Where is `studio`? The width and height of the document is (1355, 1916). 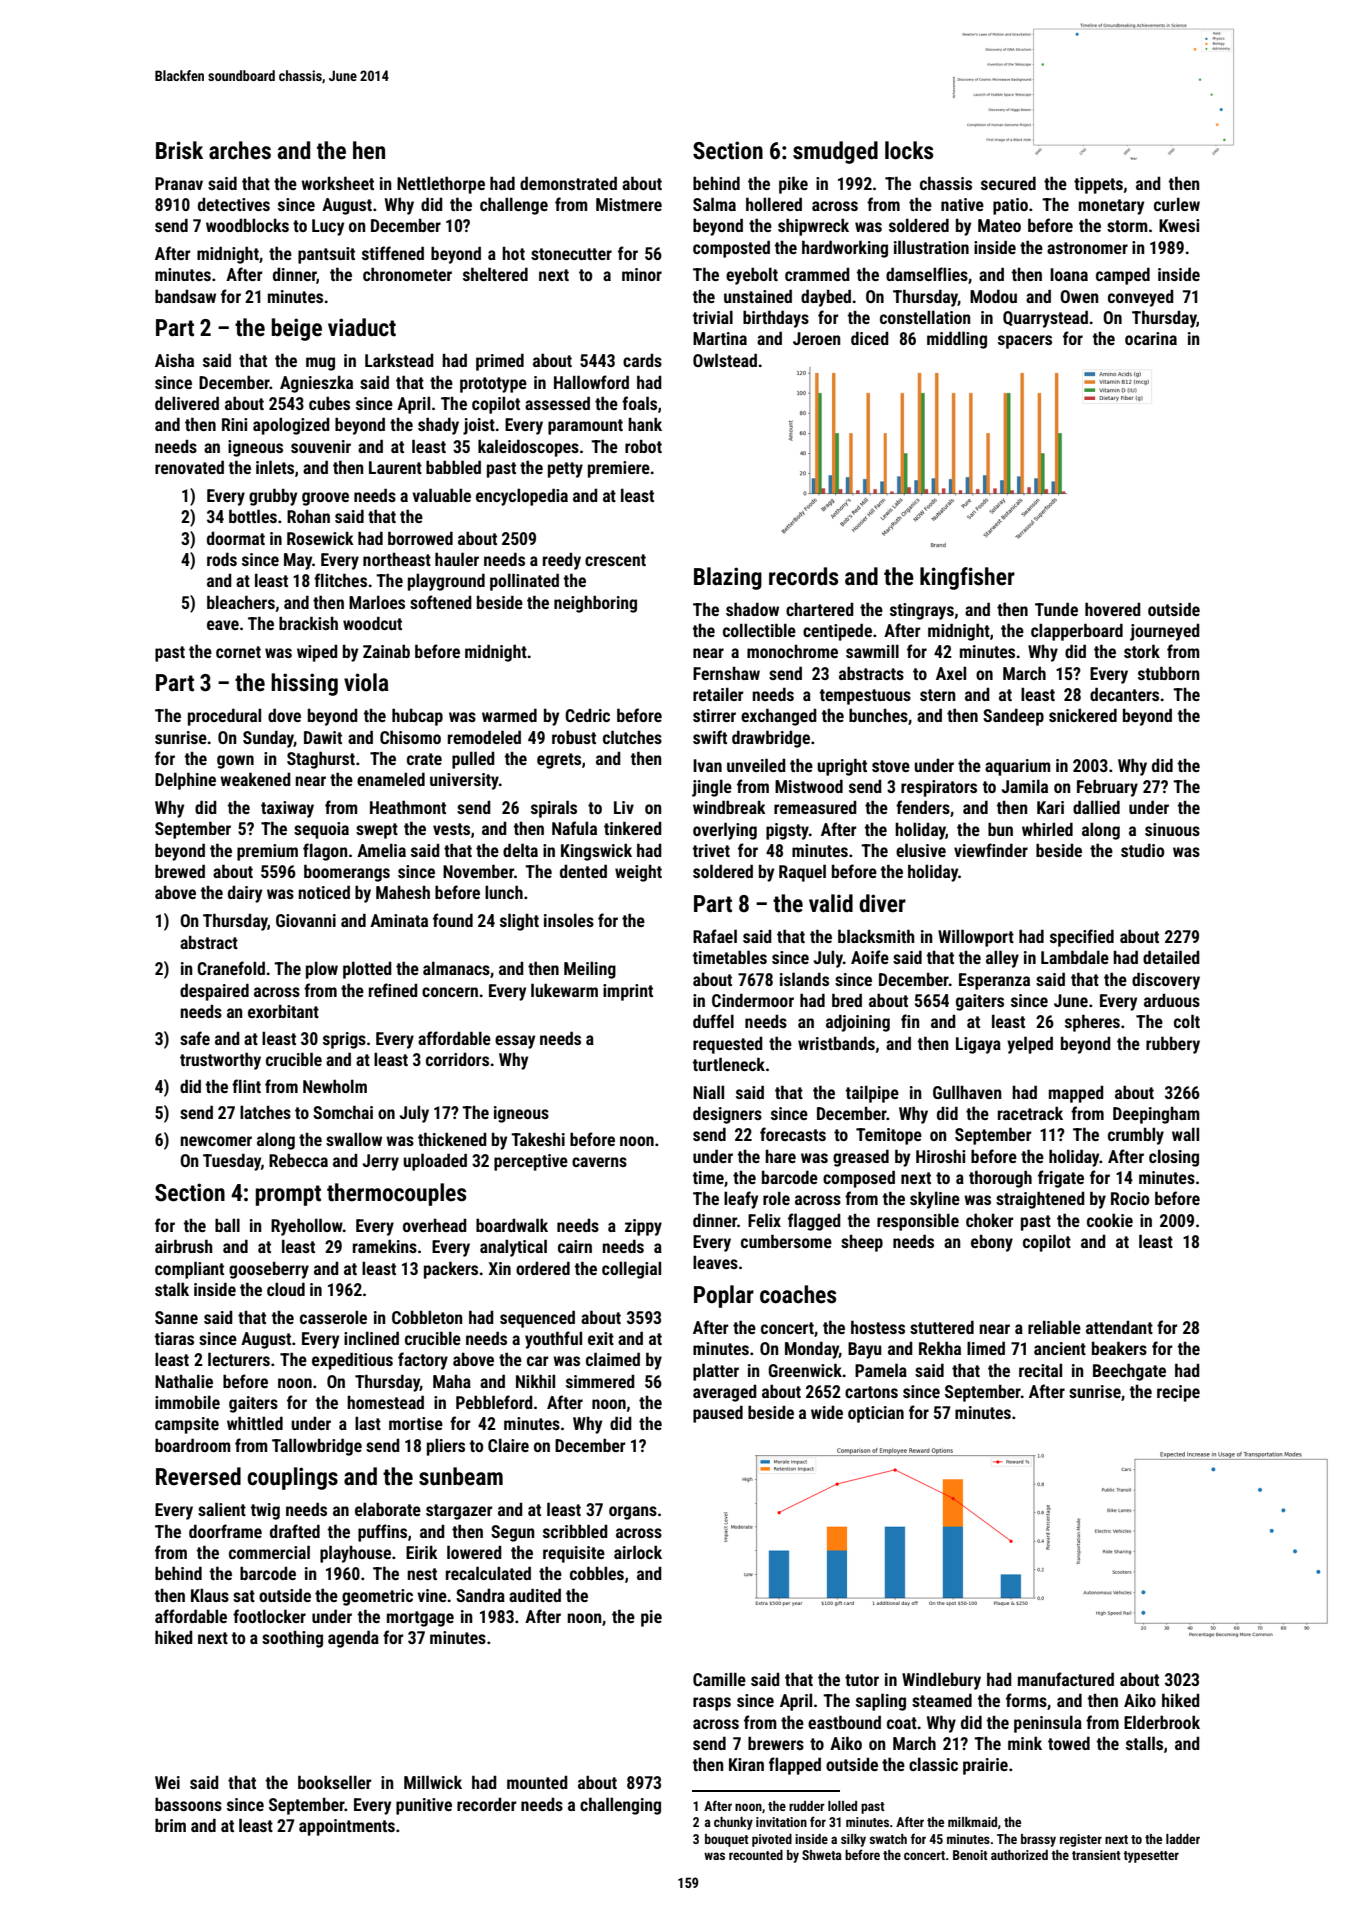
studio is located at coordinates (1143, 850).
